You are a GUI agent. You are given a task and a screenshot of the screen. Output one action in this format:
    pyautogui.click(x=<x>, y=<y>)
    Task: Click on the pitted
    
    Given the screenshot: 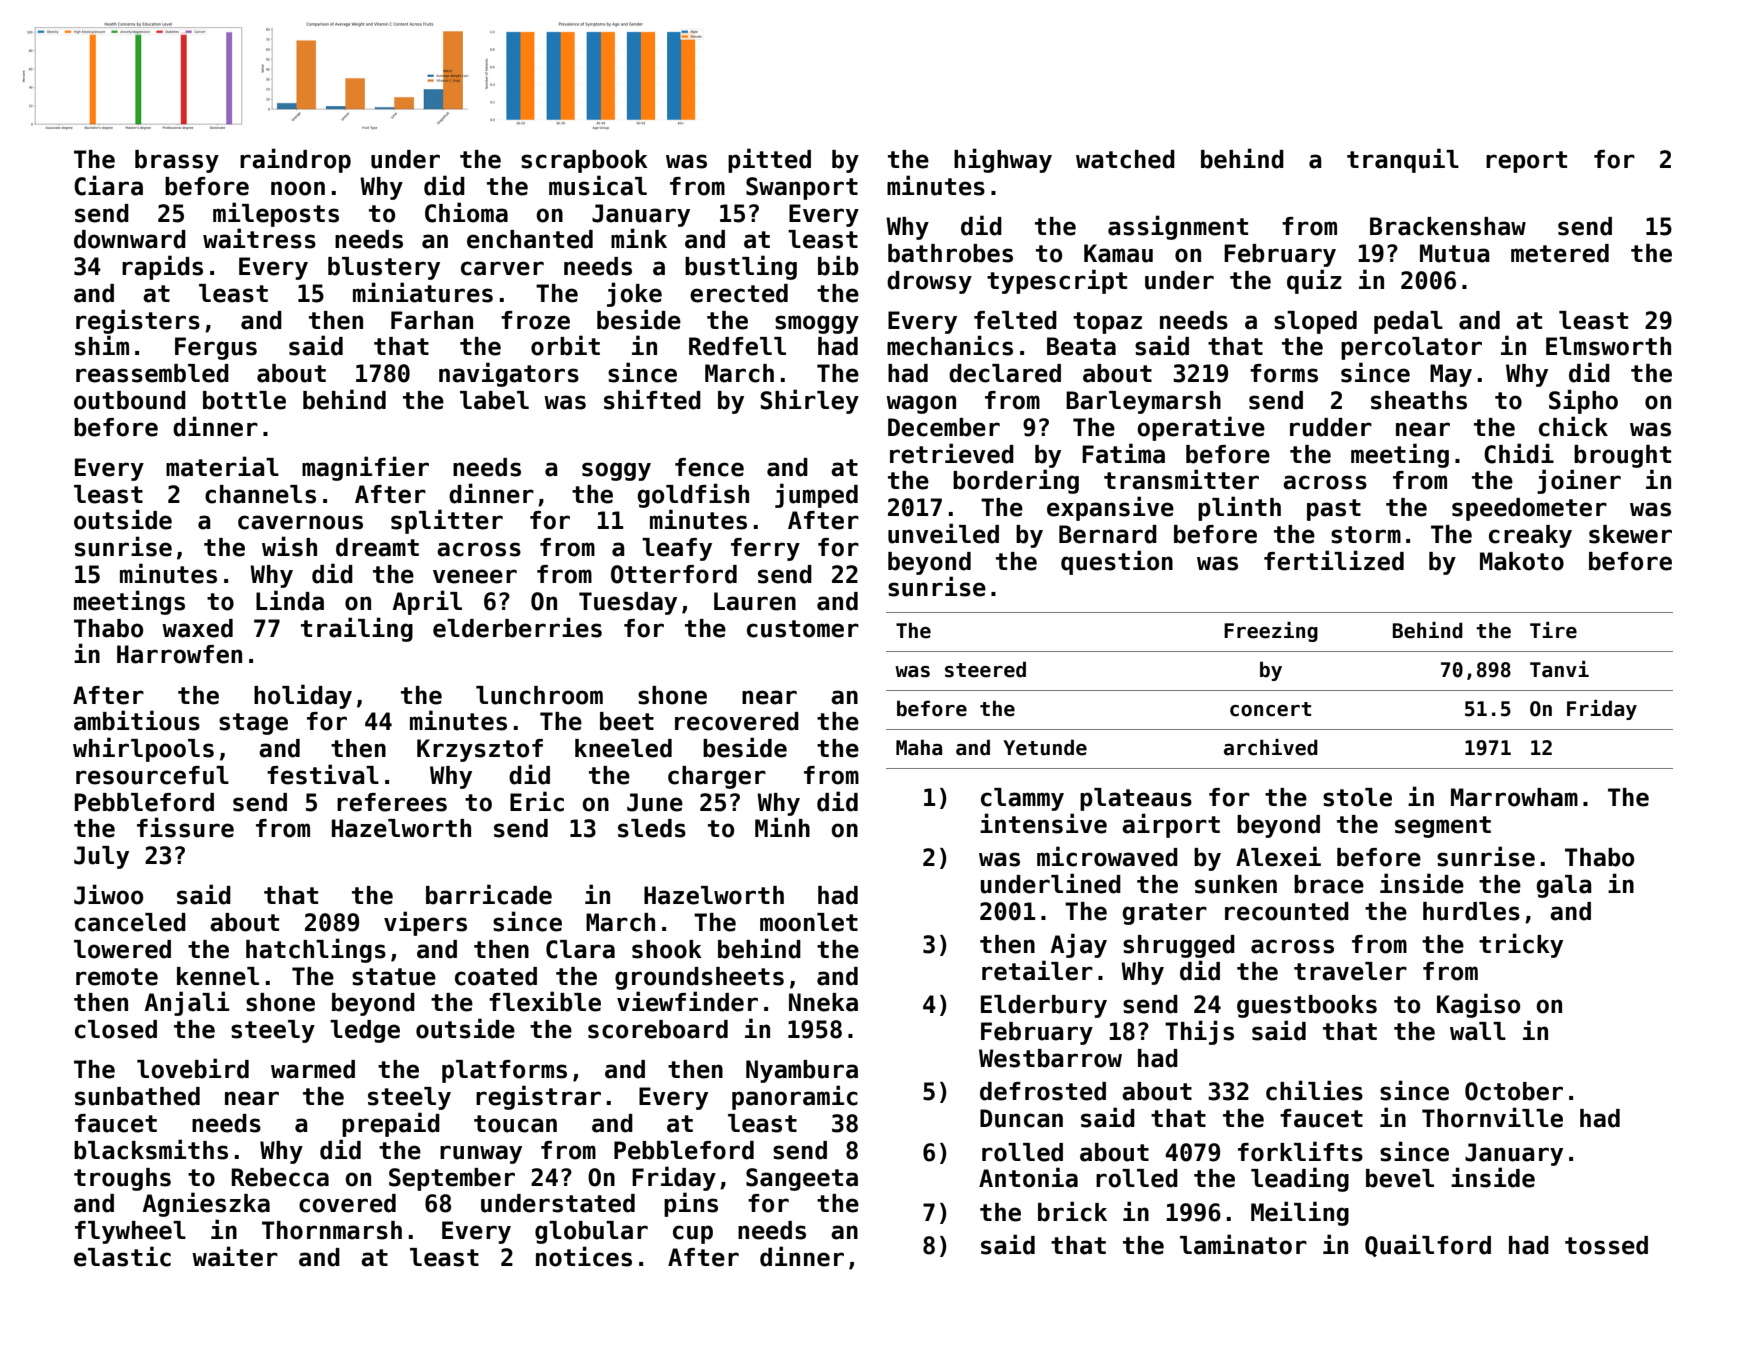 What is the action you would take?
    pyautogui.click(x=769, y=160)
